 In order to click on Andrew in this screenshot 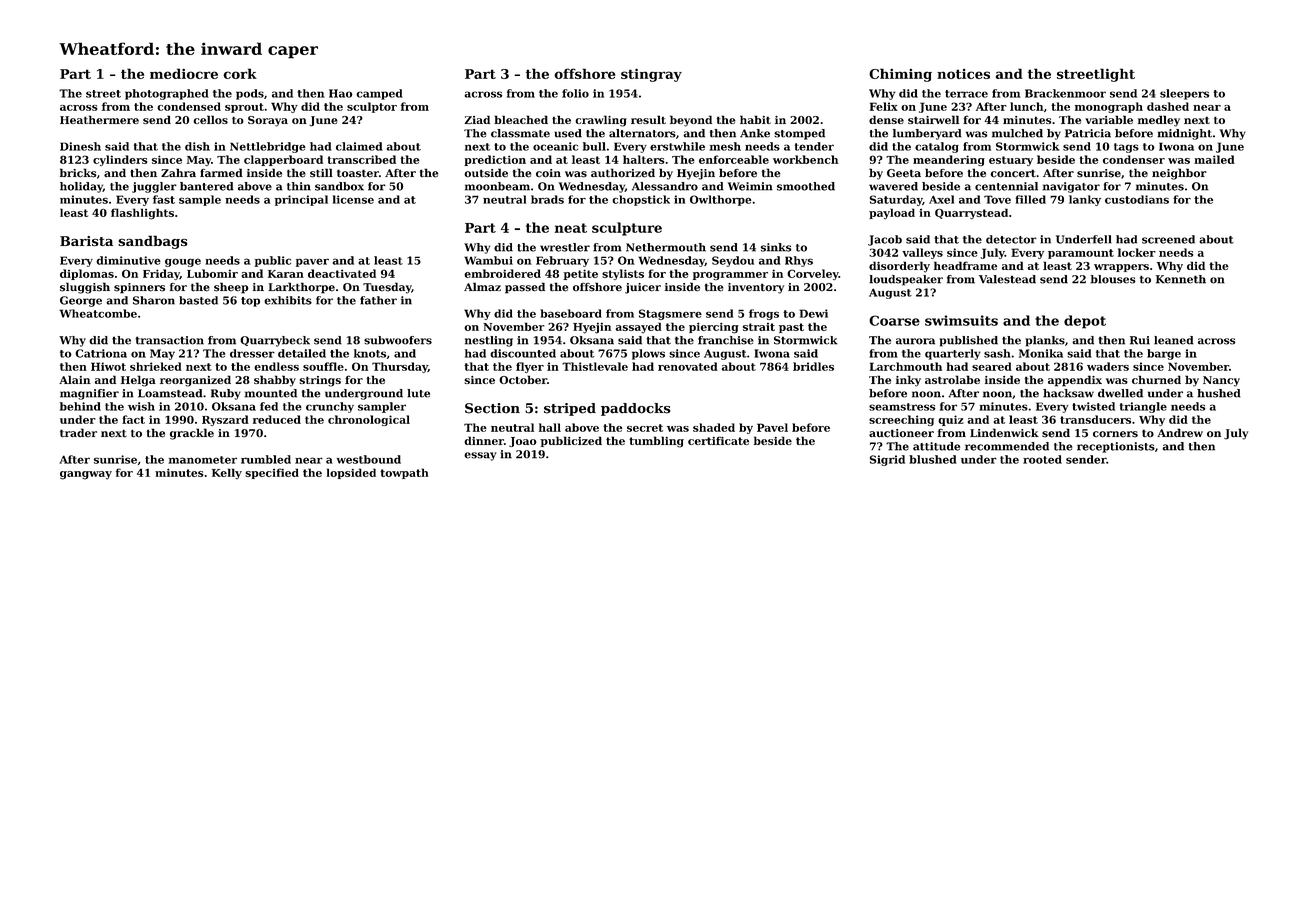, I will do `click(1180, 433)`.
